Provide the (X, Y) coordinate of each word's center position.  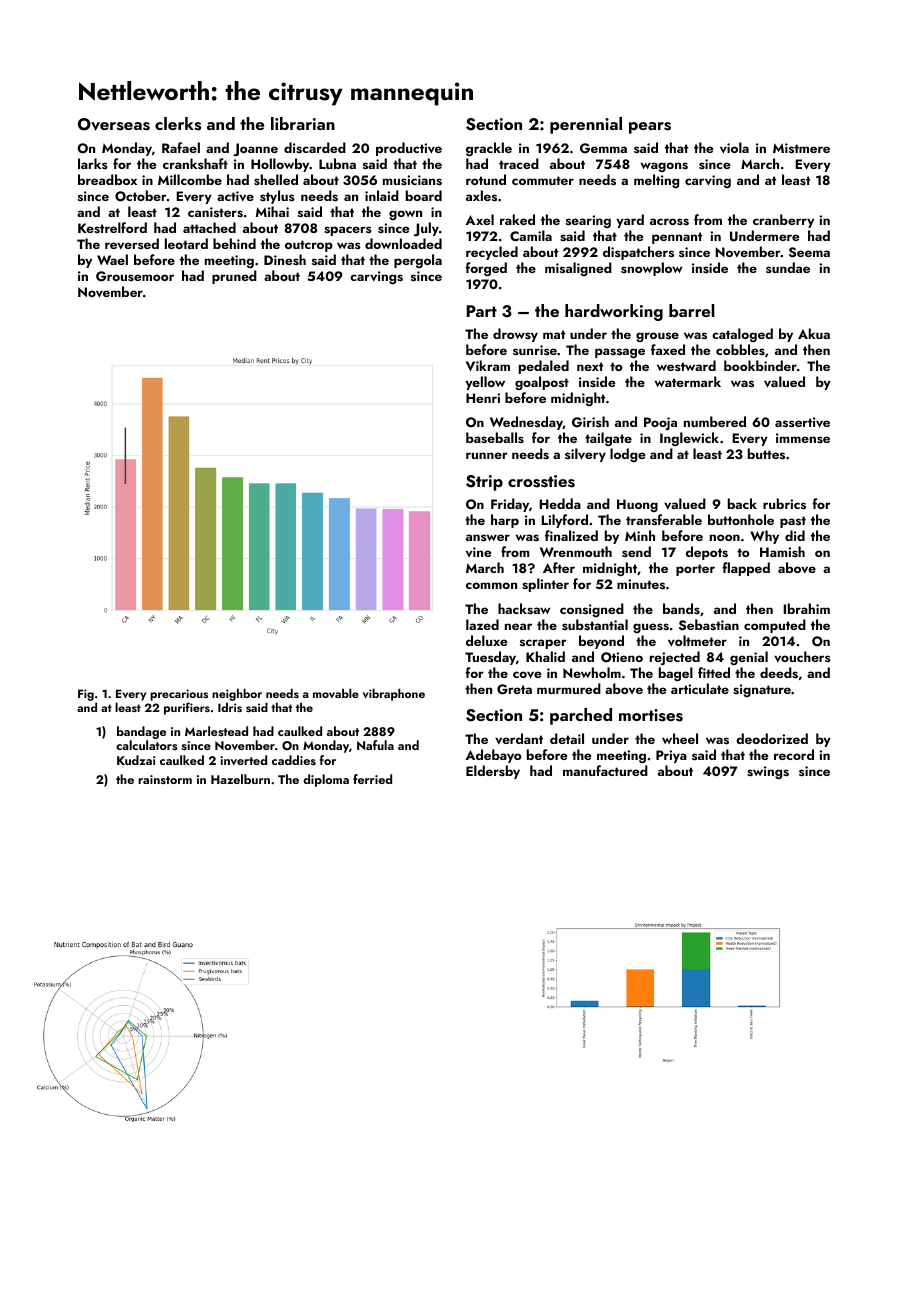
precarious (179, 695)
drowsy (515, 335)
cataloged (742, 335)
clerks (178, 124)
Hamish (782, 551)
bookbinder (760, 365)
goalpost (542, 383)
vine (478, 552)
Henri (483, 398)
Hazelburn (240, 779)
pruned (234, 277)
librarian (303, 123)
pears (650, 128)
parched (581, 716)
